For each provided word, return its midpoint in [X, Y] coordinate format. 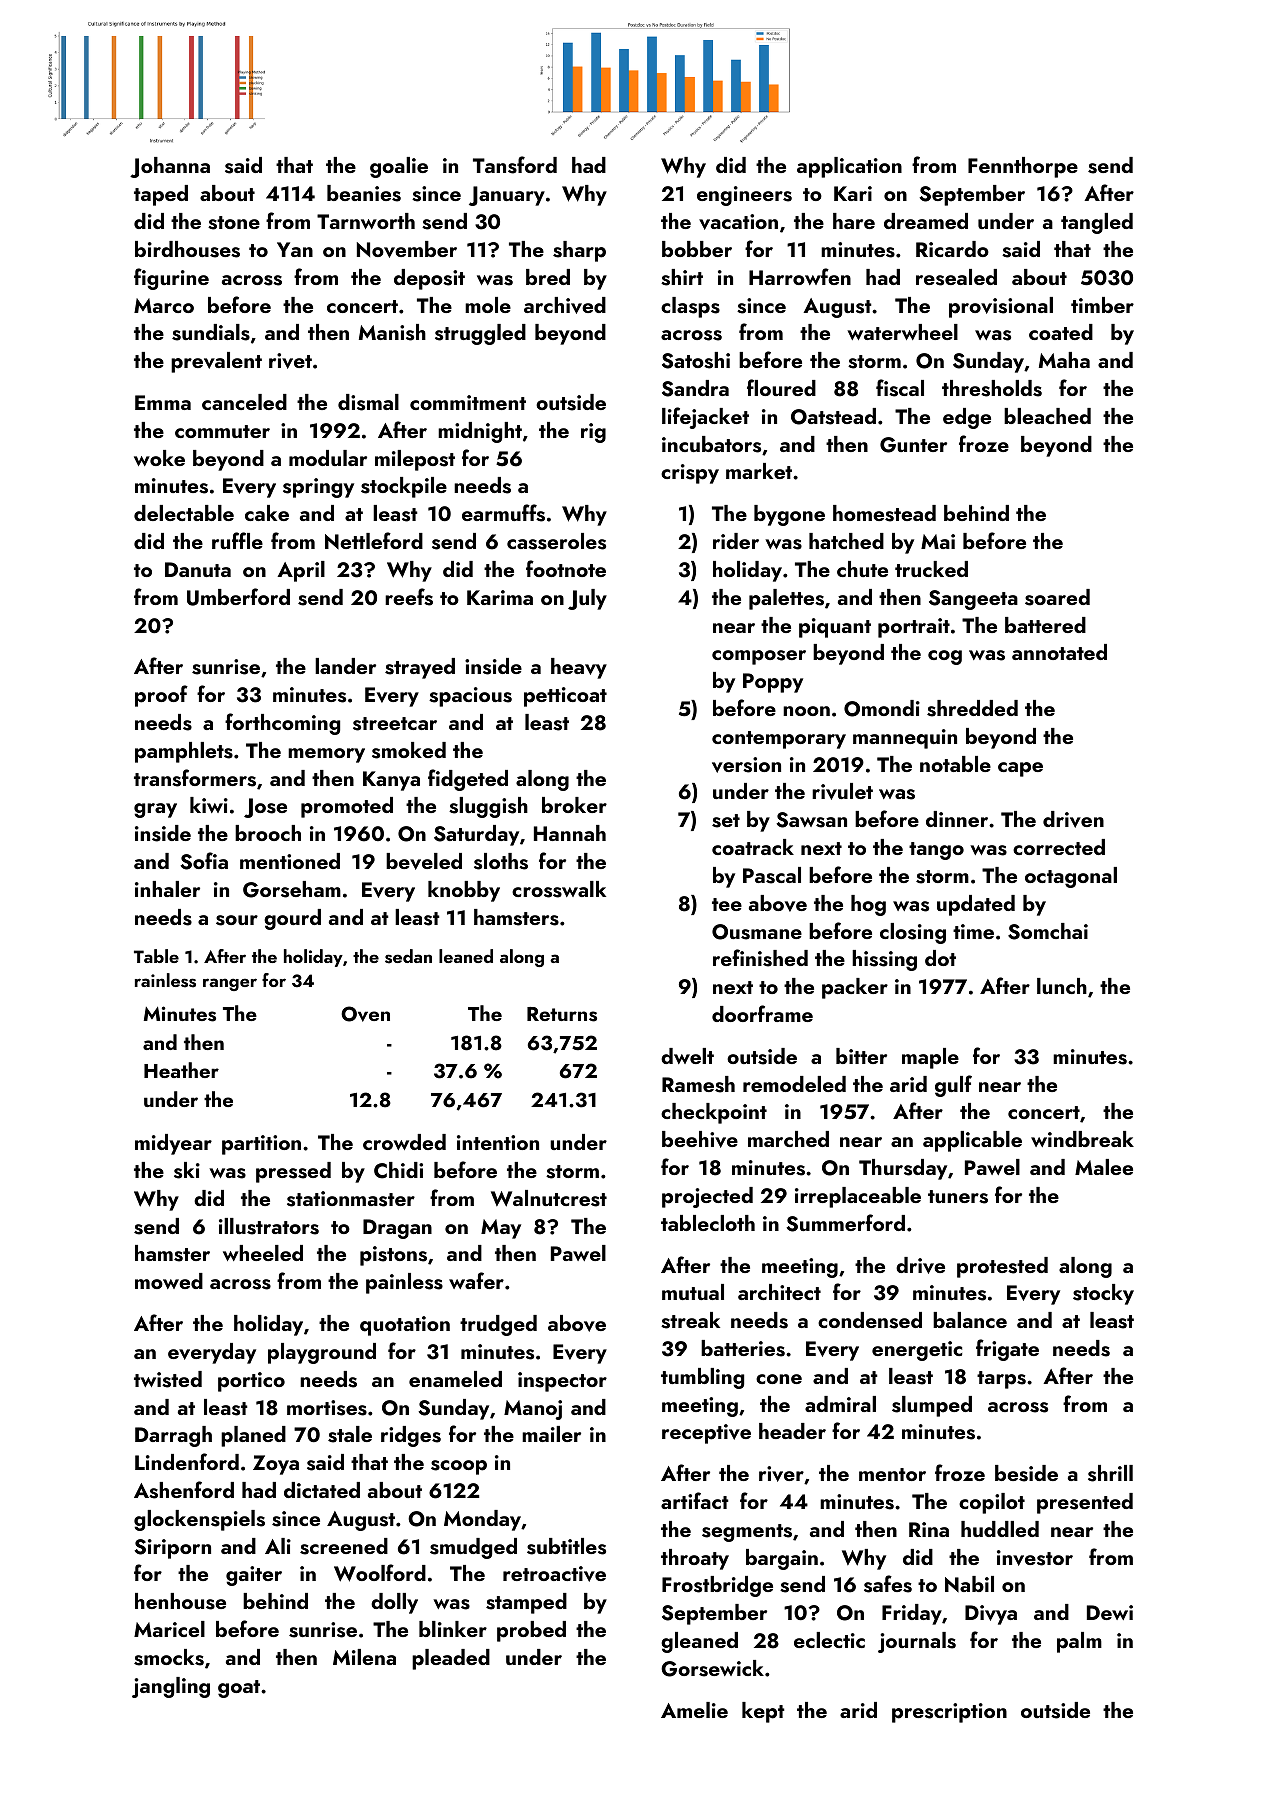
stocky [1103, 1294]
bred [548, 277]
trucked [931, 569]
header [792, 1431]
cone [779, 1379]
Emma [163, 402]
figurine [171, 279]
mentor [892, 1474]
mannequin [905, 739]
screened [344, 1546]
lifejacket [705, 418]
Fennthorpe [1023, 167]
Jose [265, 808]
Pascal [772, 875]
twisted [168, 1379]
